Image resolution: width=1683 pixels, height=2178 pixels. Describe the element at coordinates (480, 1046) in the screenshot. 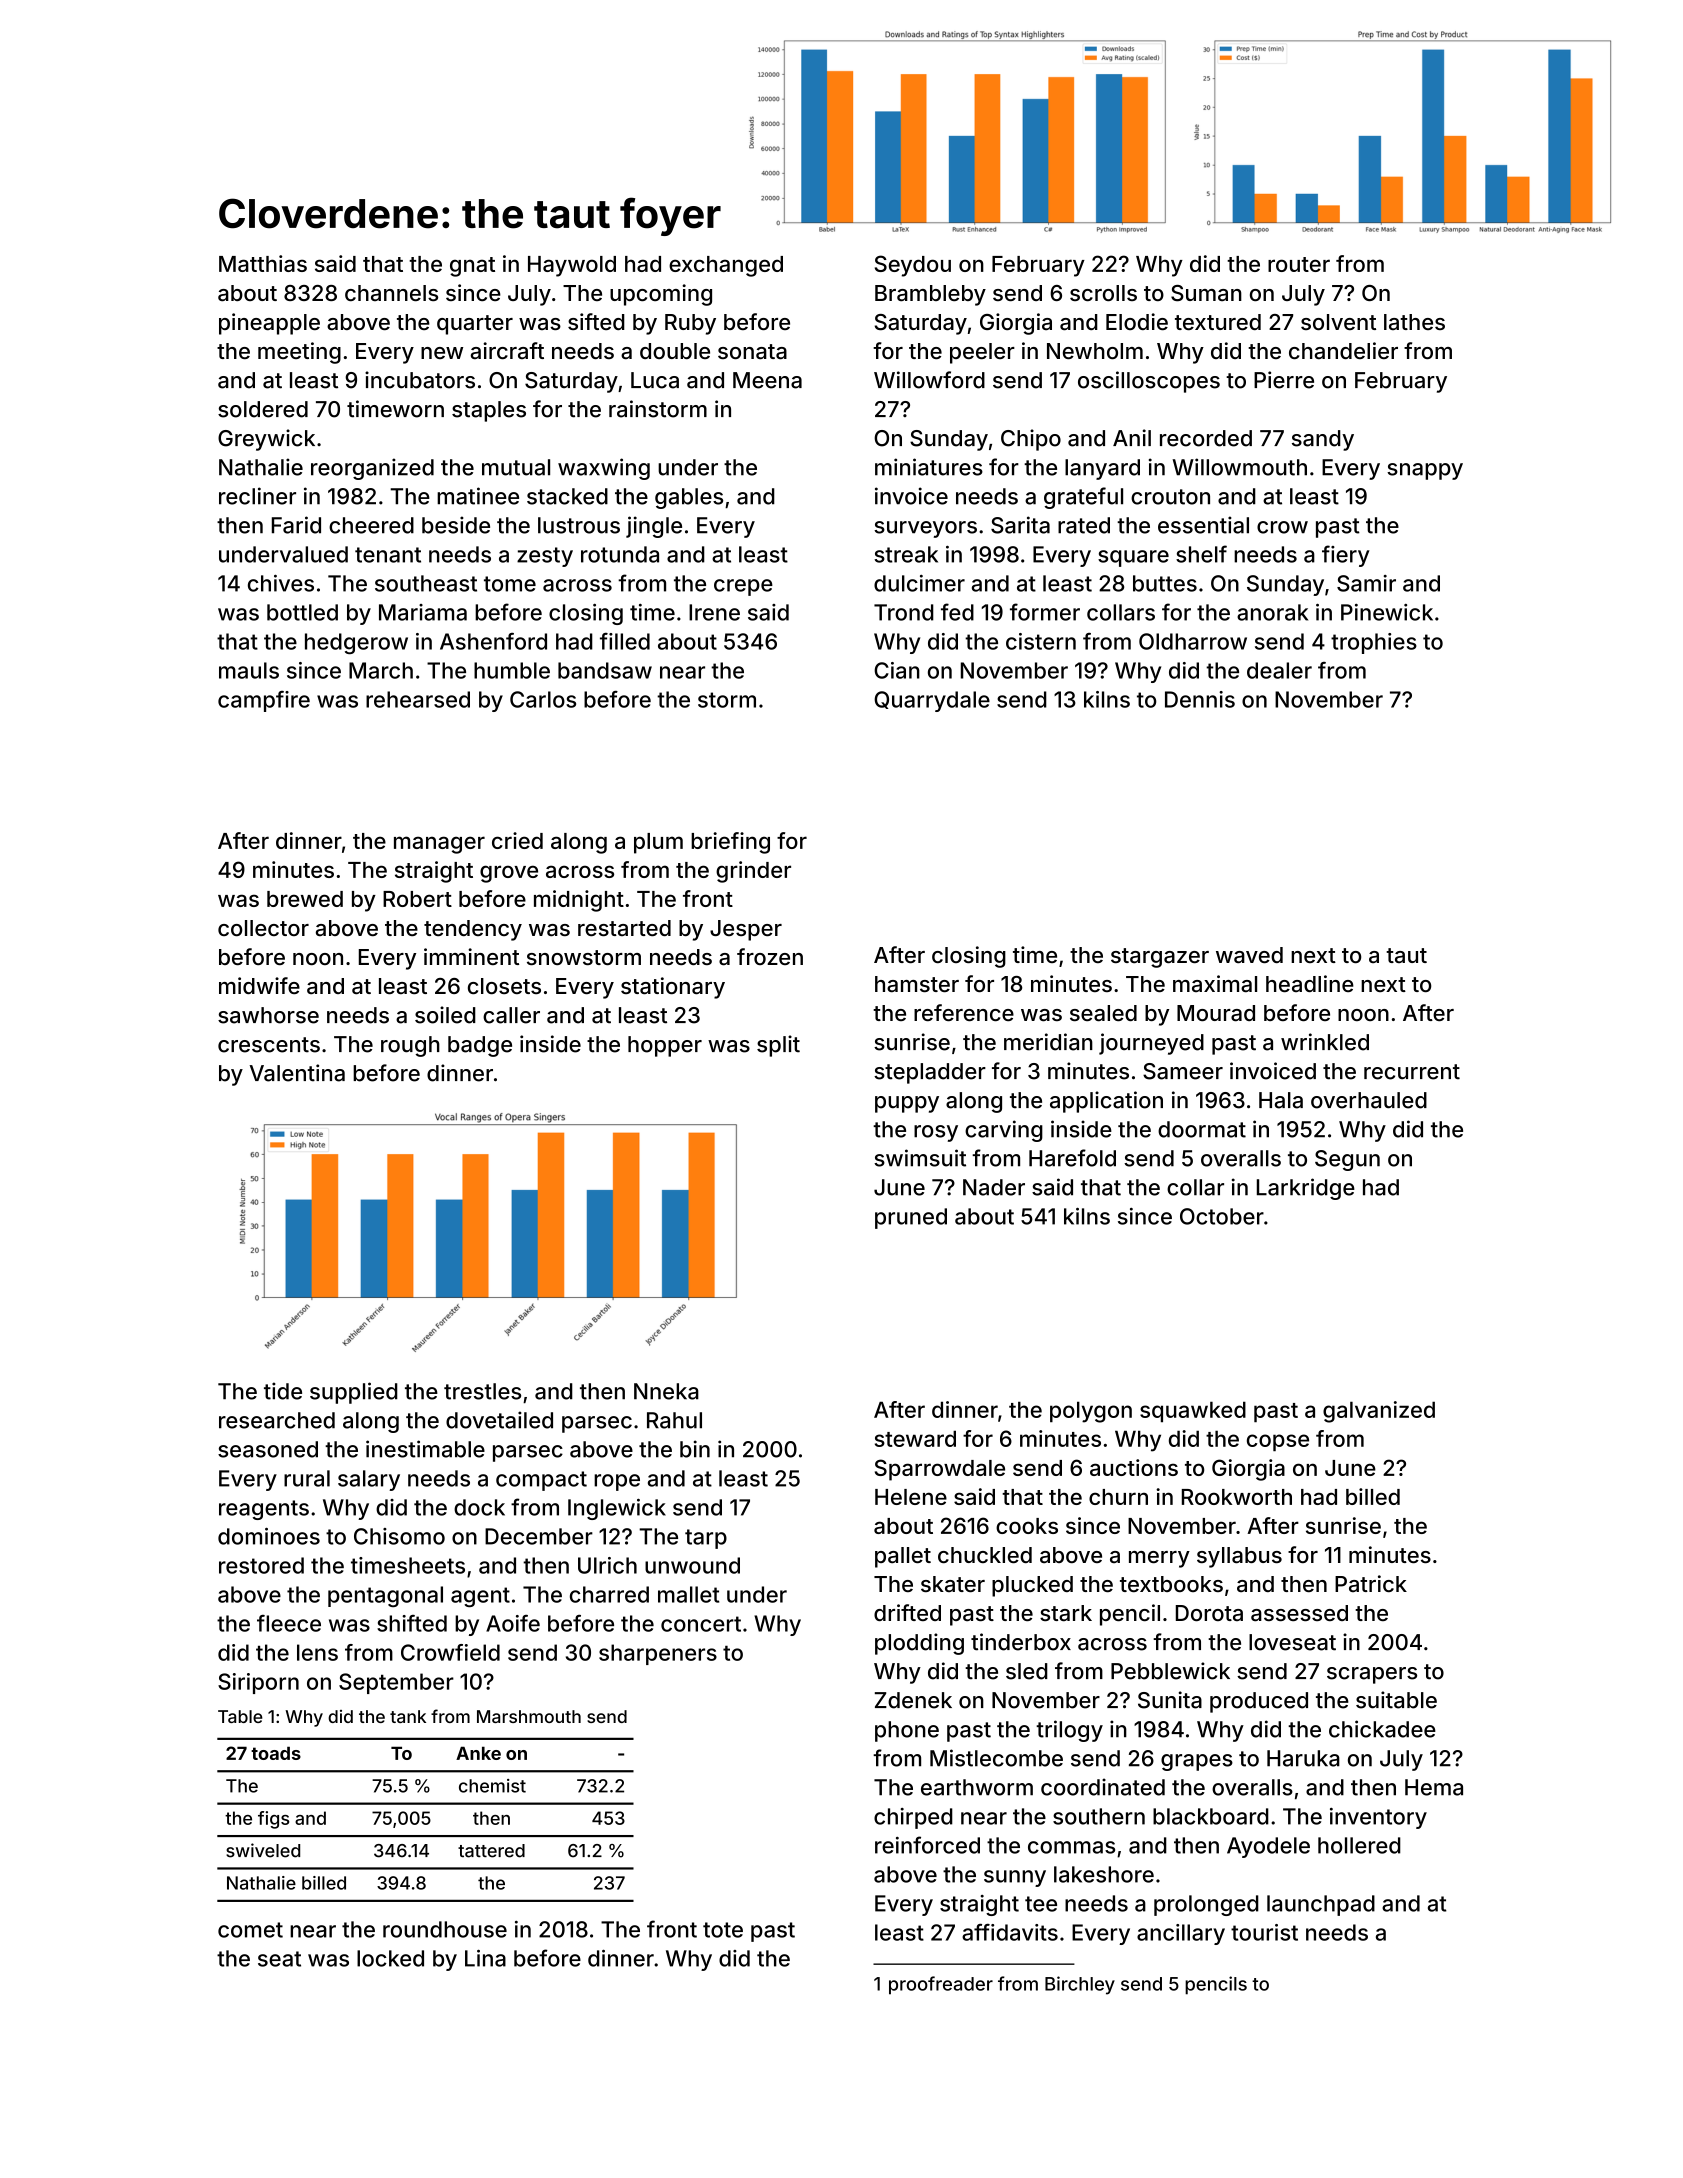

I see `badge` at that location.
